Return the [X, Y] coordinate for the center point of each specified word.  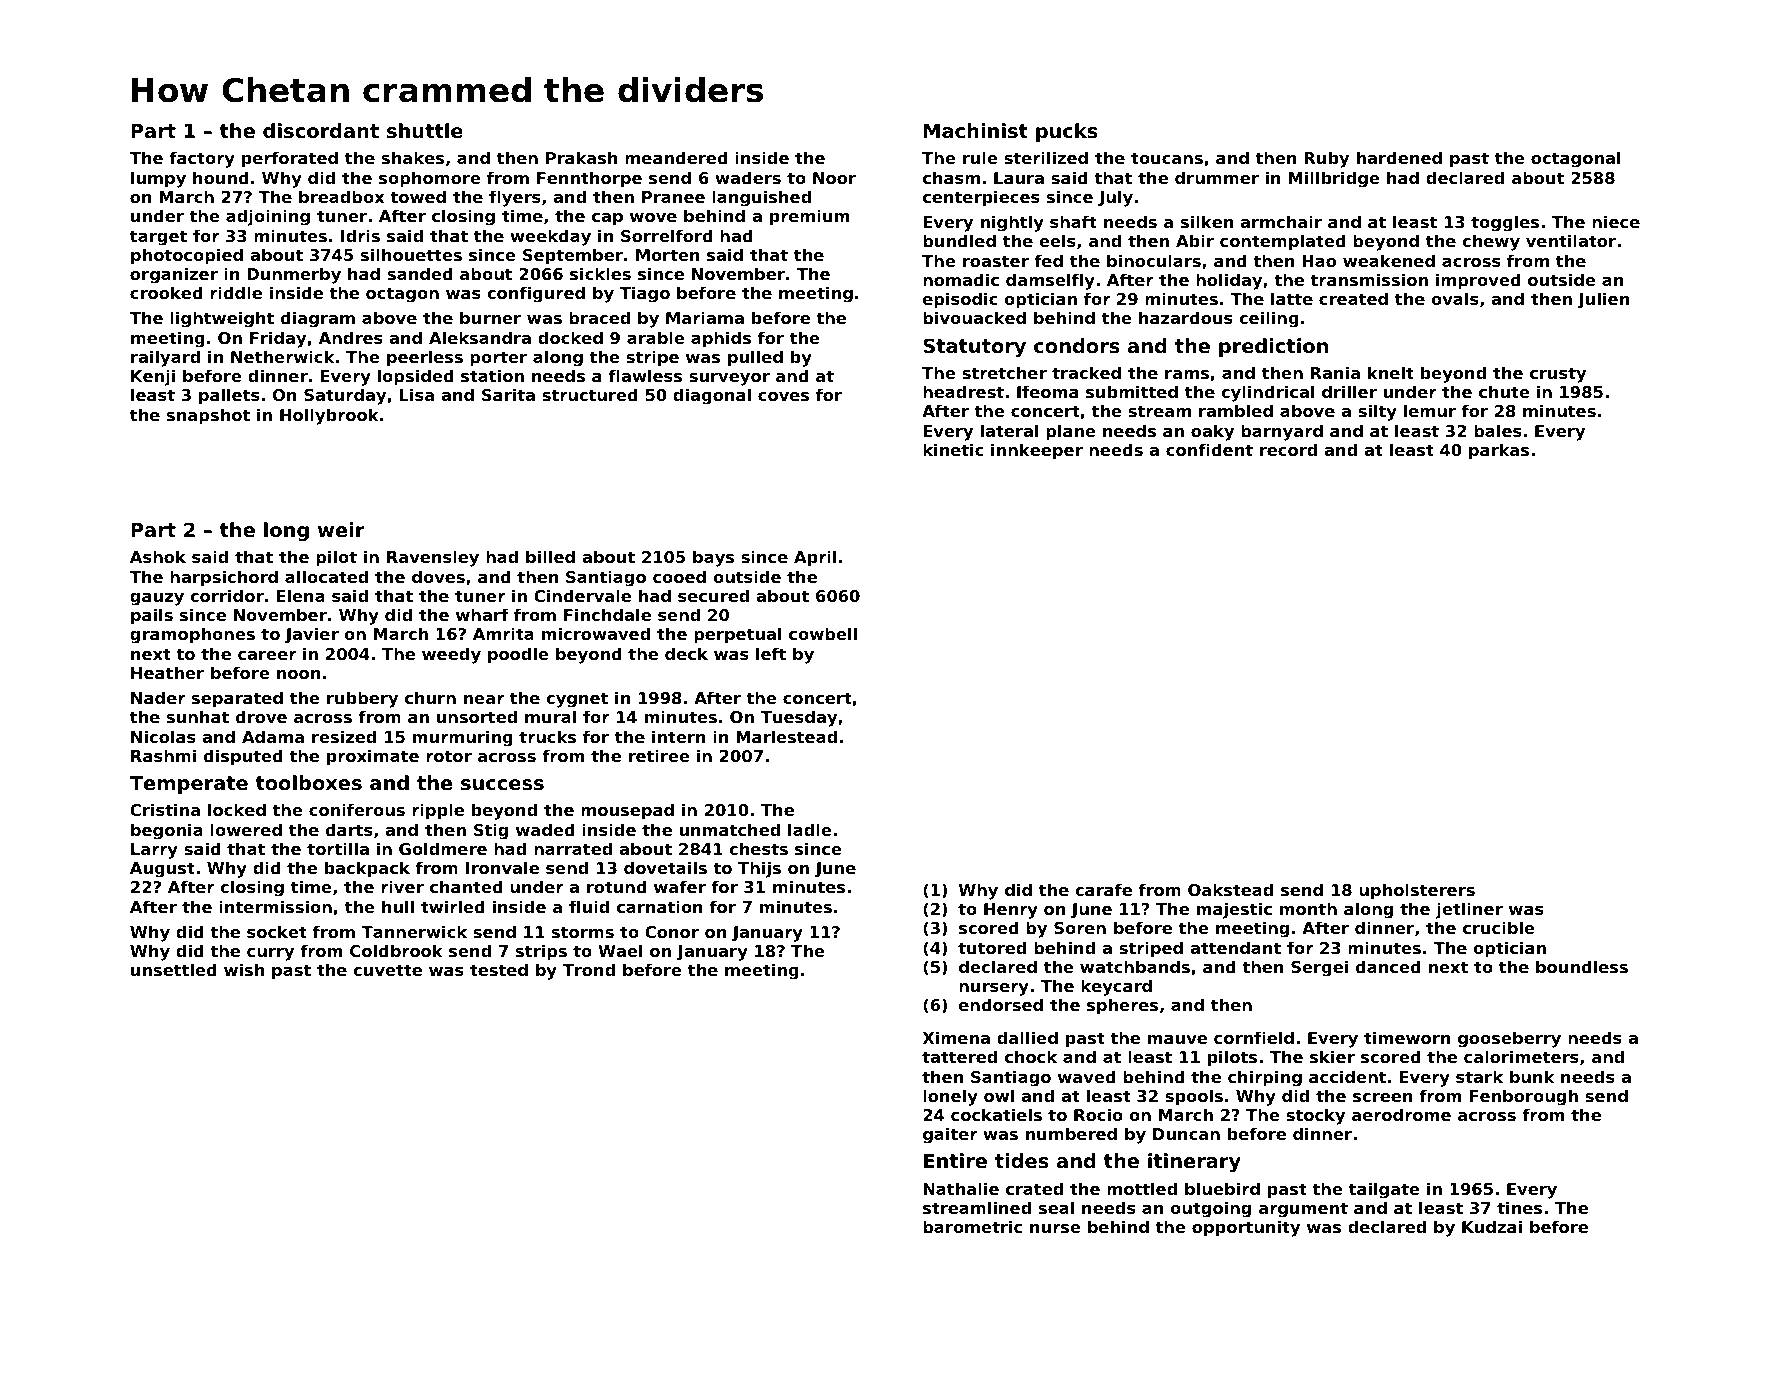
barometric [972, 1226]
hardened [1399, 157]
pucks [1067, 132]
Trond [589, 969]
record [1288, 449]
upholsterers [1417, 891]
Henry [1011, 911]
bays [713, 558]
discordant [321, 130]
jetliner [1469, 910]
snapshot [208, 416]
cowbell [823, 633]
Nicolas [163, 736]
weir [341, 529]
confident [1209, 449]
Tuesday [799, 718]
